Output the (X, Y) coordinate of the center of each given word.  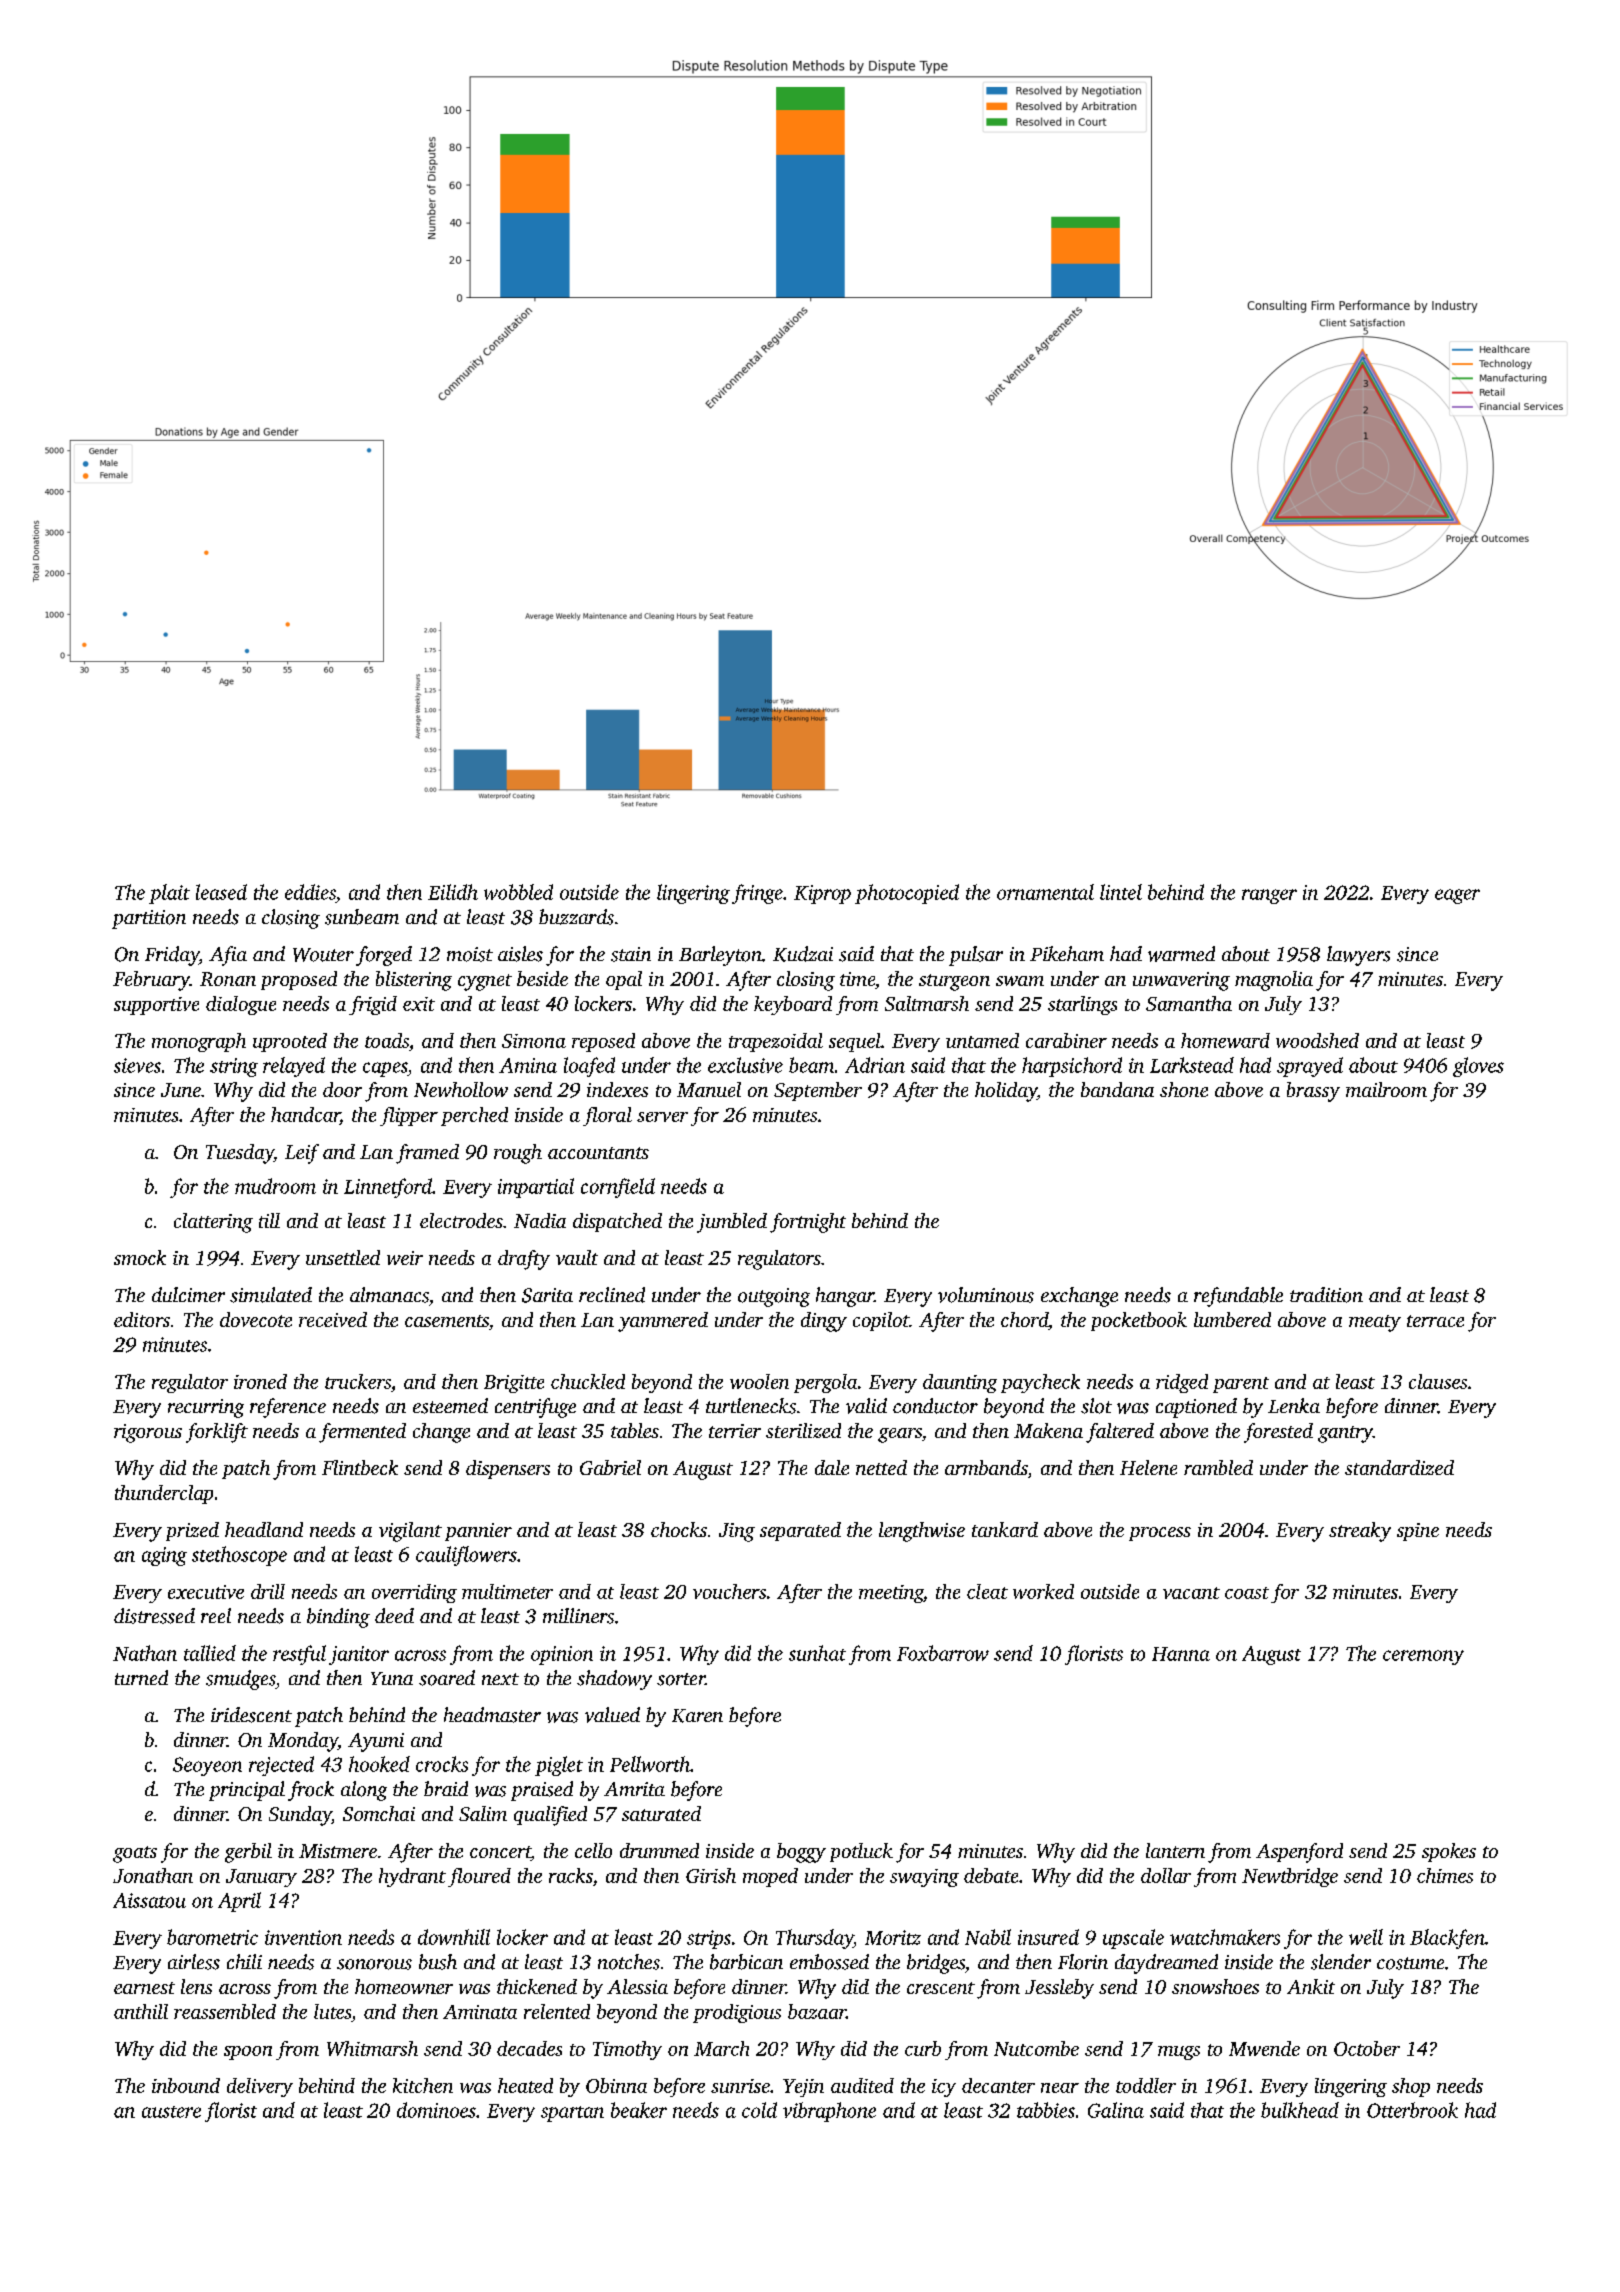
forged (384, 956)
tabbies (1046, 2110)
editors (142, 1319)
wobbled (518, 892)
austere (171, 2112)
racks (571, 1875)
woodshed (1317, 1040)
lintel (1121, 892)
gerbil (248, 1853)
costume (1410, 1963)
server (662, 1117)
